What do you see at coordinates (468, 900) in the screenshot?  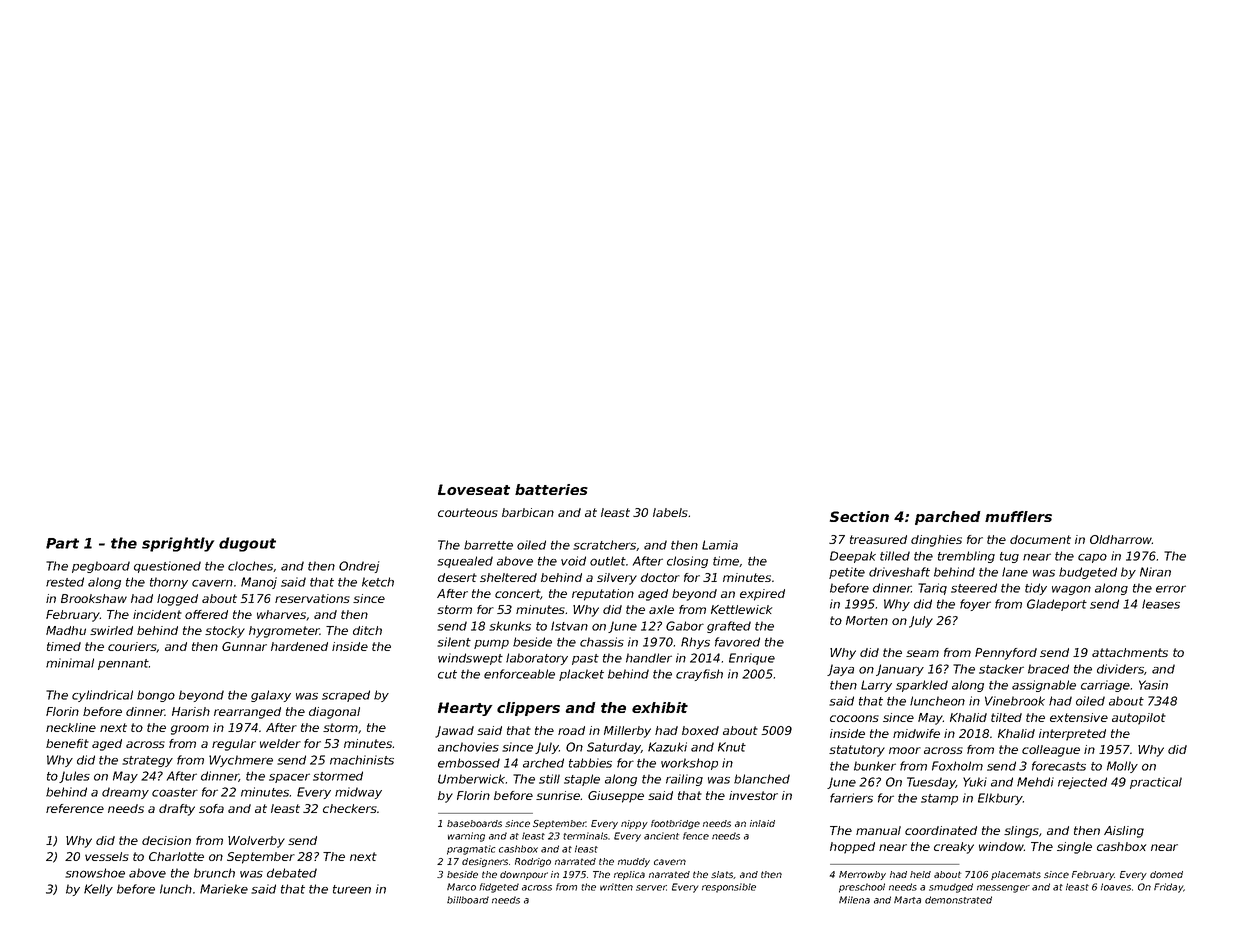 I see `billboard` at bounding box center [468, 900].
